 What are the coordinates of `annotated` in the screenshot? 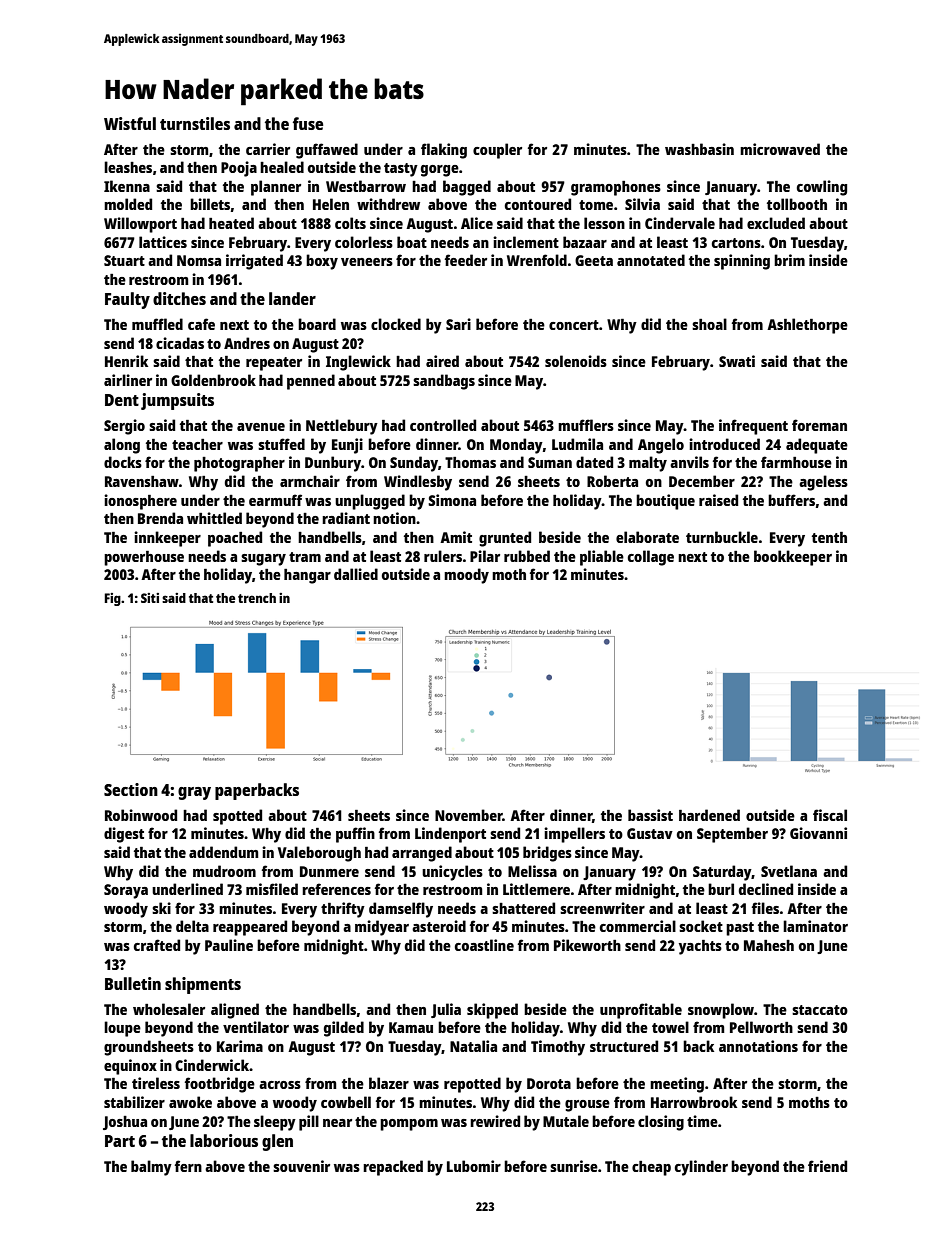 It's located at (651, 260).
